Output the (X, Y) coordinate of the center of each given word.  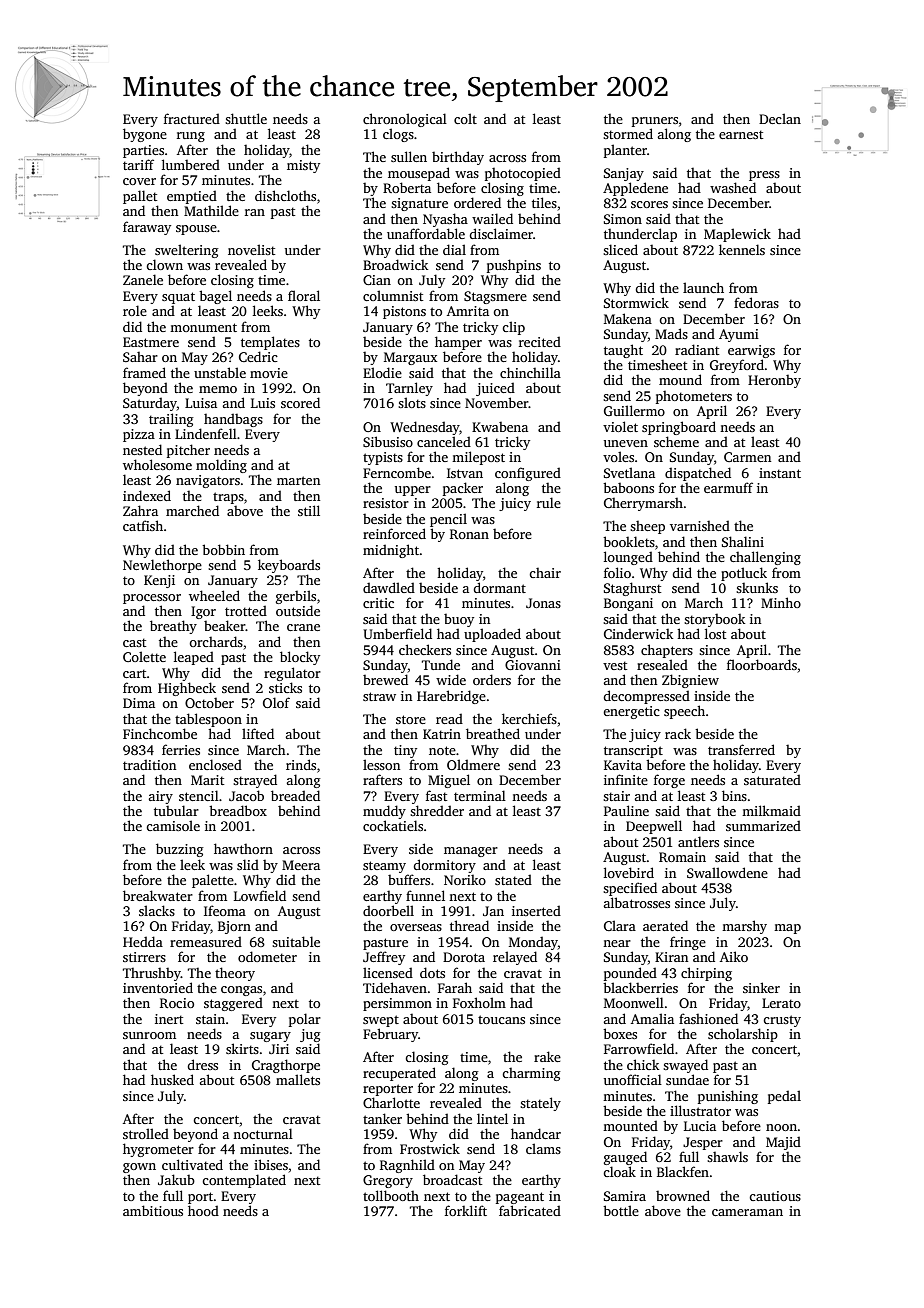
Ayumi (739, 335)
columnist (393, 295)
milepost (478, 458)
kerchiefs (529, 718)
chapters (667, 651)
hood (203, 1210)
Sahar (140, 357)
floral (304, 295)
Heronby (774, 381)
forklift (466, 1210)
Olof (276, 702)
